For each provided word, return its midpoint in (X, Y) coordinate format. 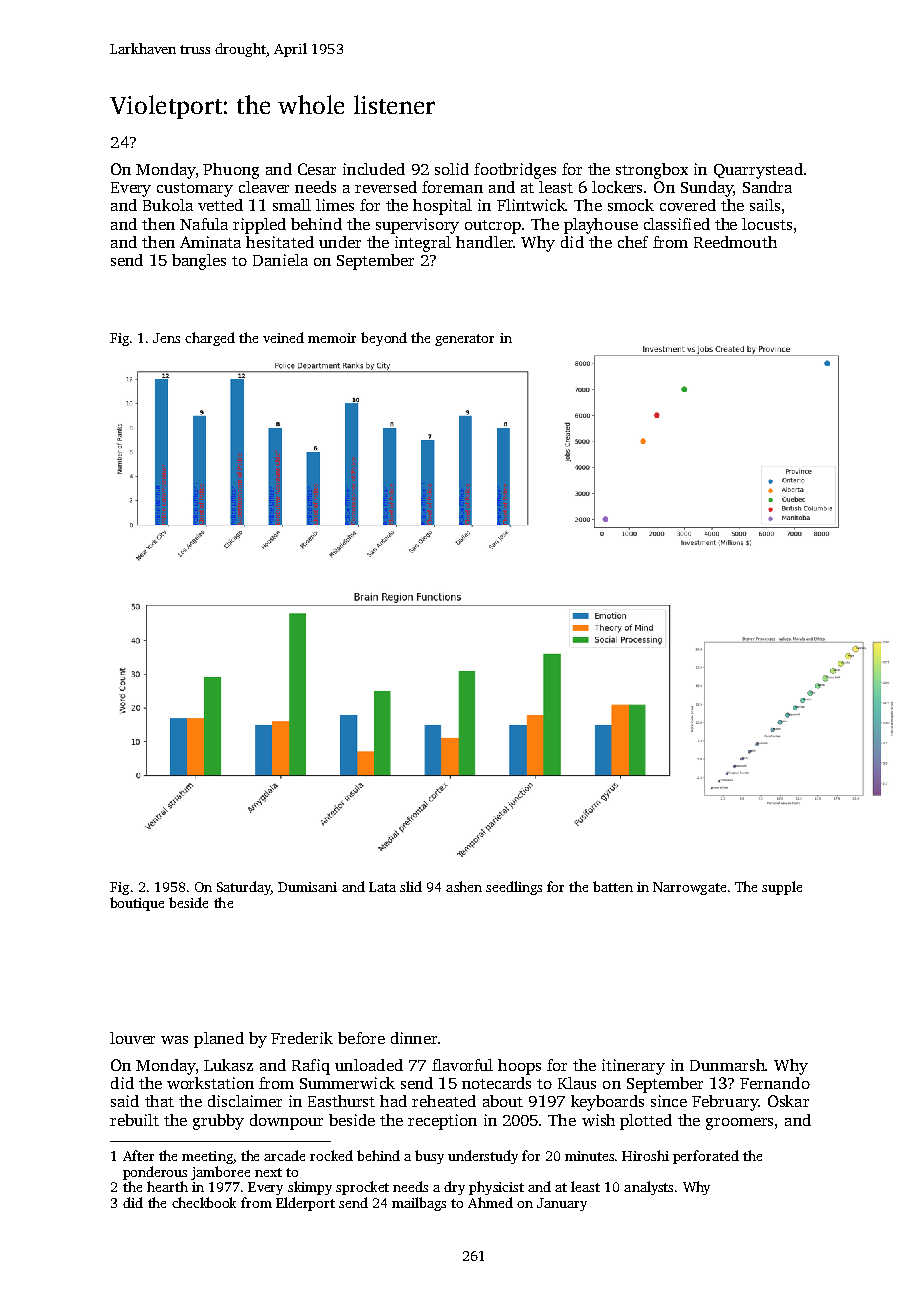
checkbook (204, 1202)
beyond (384, 339)
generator (464, 340)
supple (782, 888)
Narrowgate (689, 888)
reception (442, 1122)
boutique (137, 904)
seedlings (514, 888)
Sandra (767, 187)
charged (210, 339)
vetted (220, 205)
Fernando (775, 1083)
